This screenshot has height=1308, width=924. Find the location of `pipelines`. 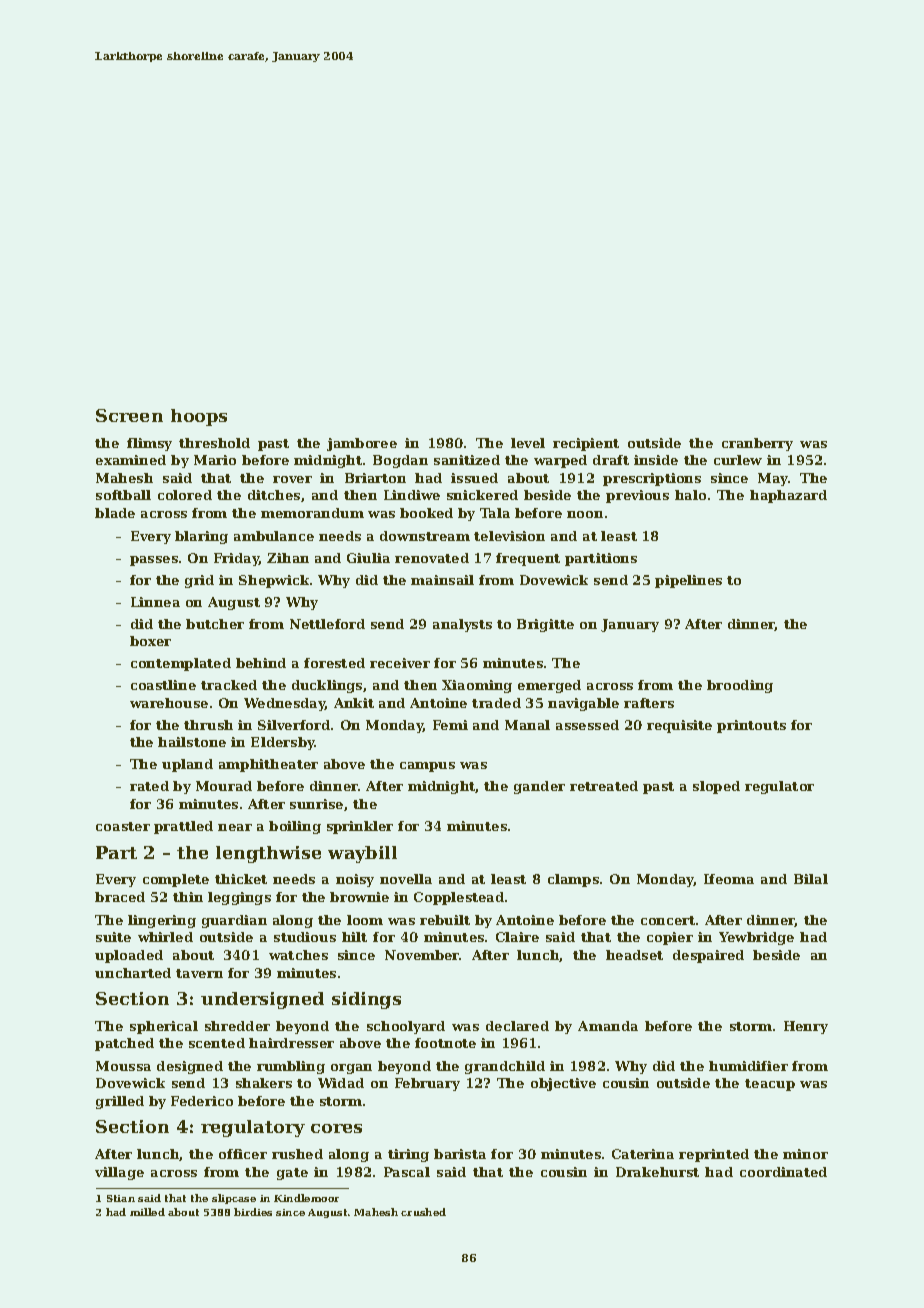

pipelines is located at coordinates (688, 581).
